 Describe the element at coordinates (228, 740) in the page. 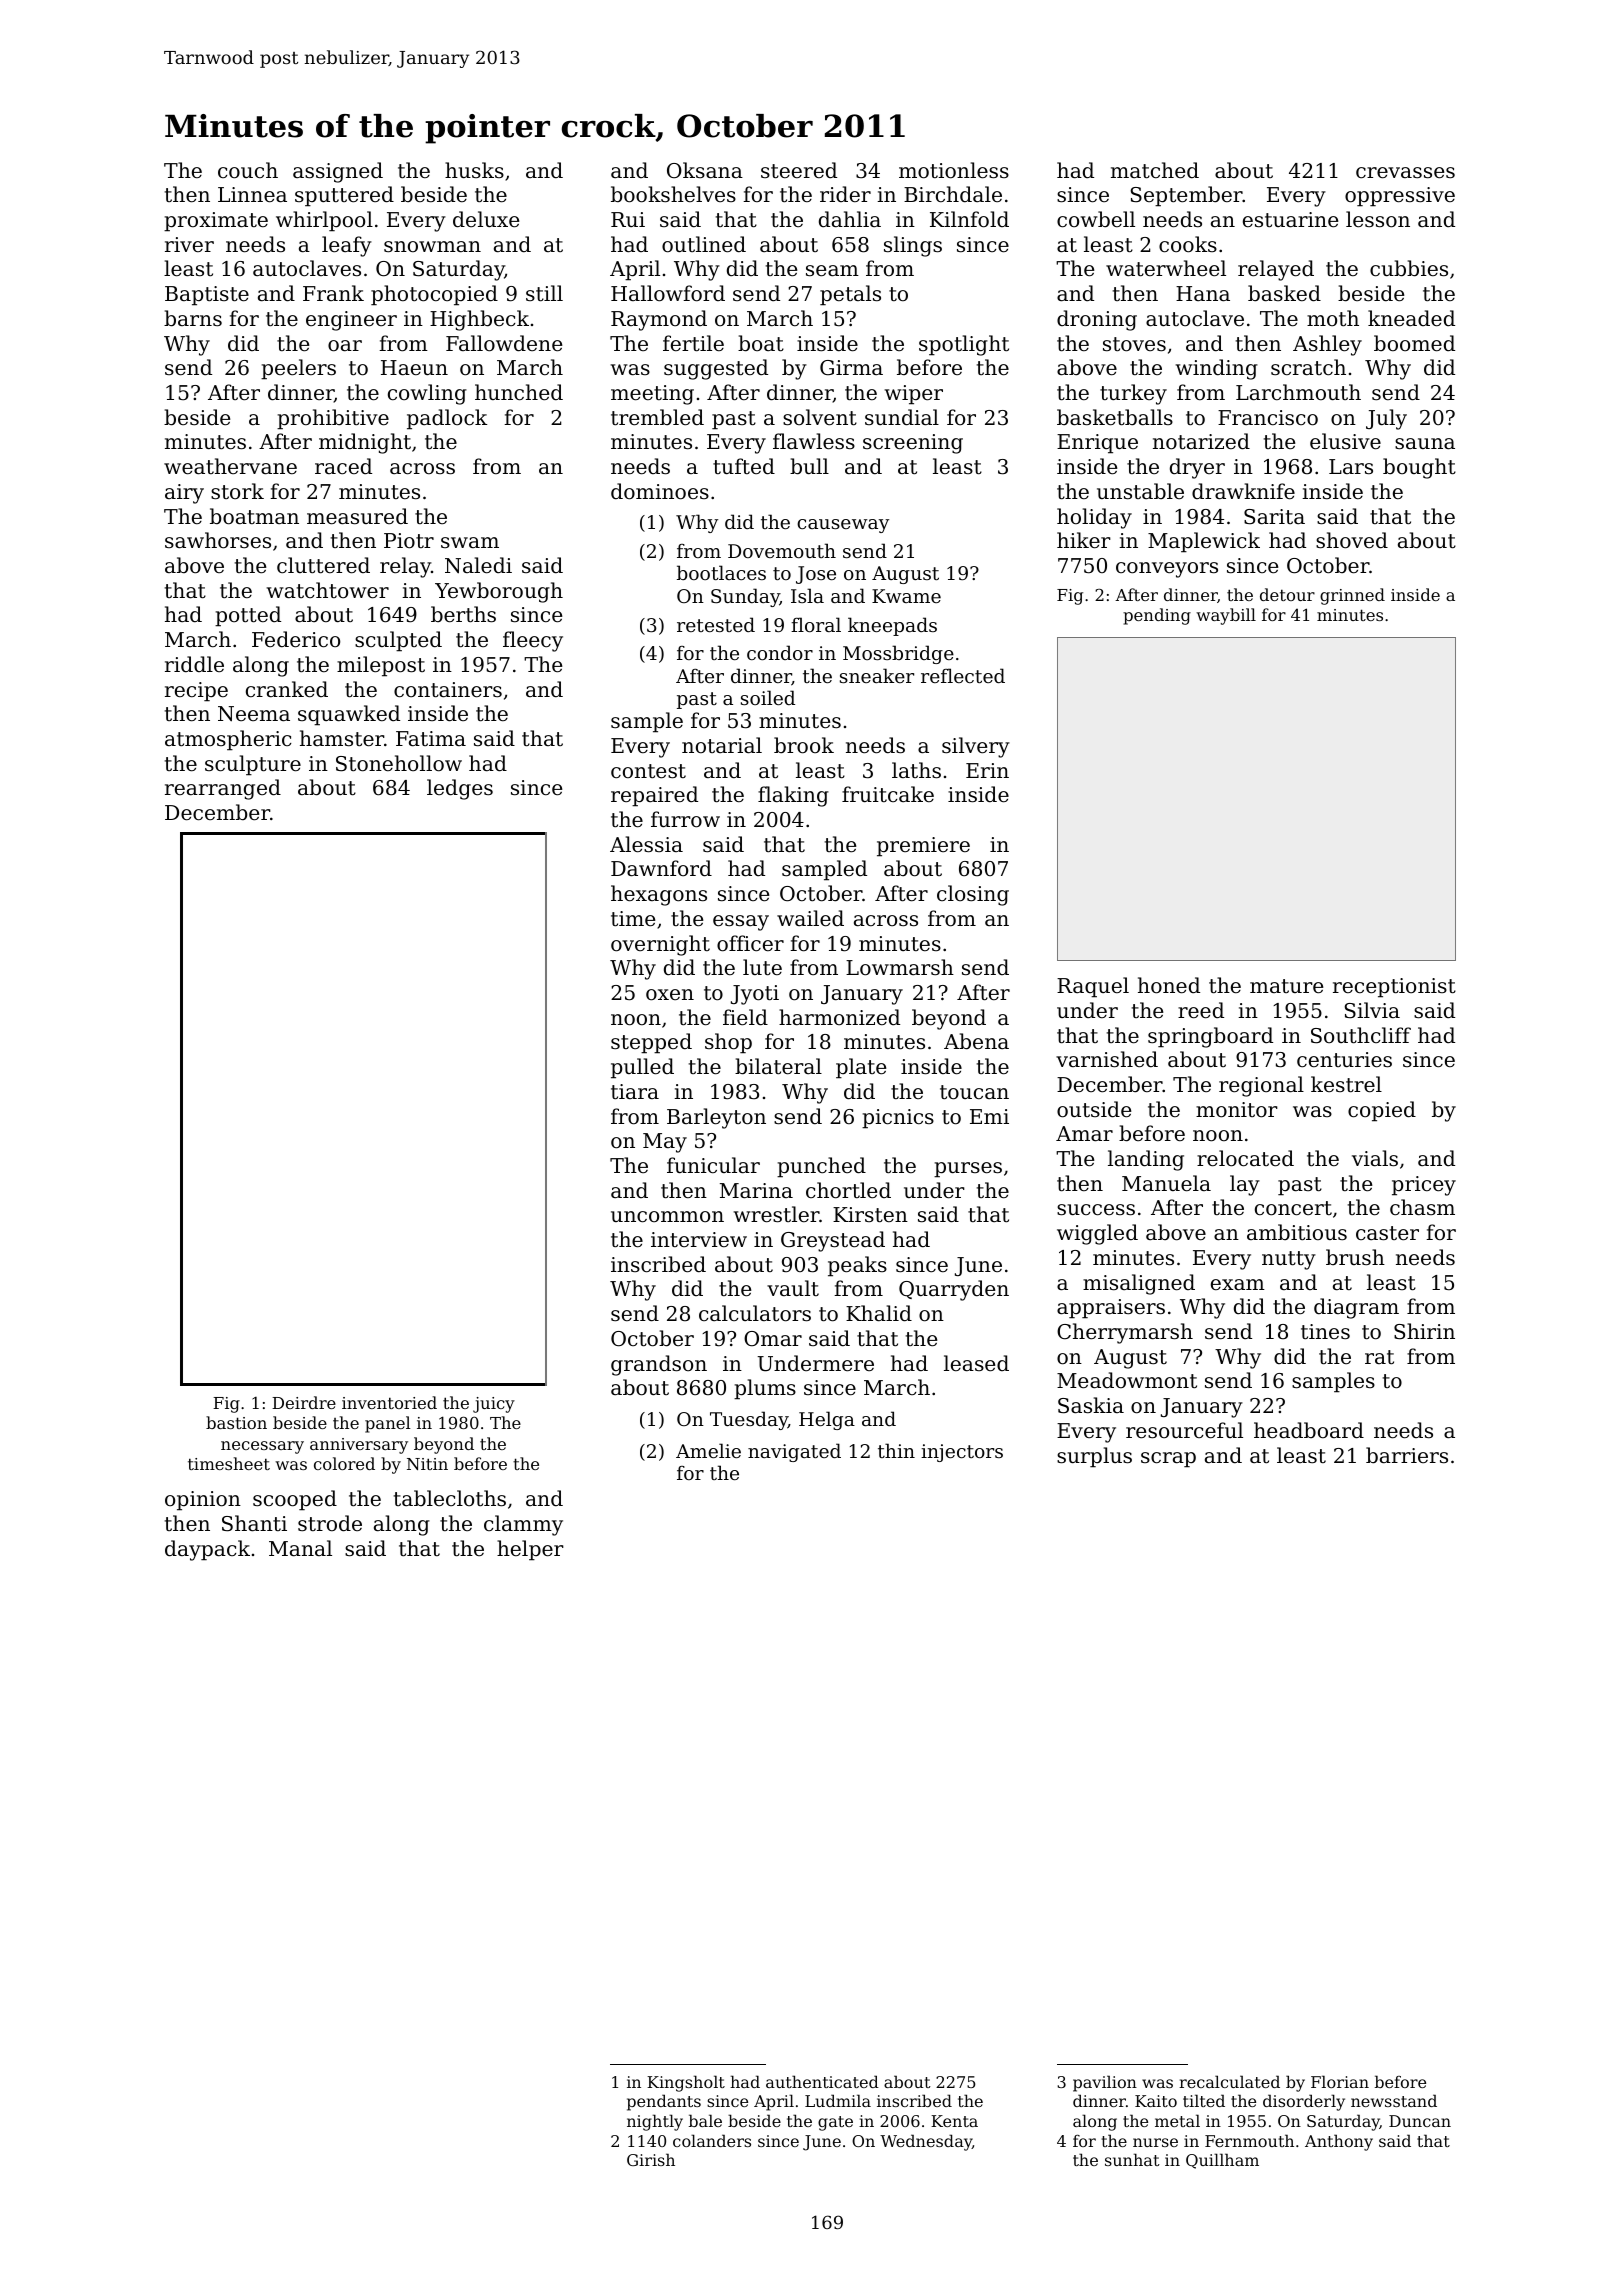

I see `atmospheric` at that location.
